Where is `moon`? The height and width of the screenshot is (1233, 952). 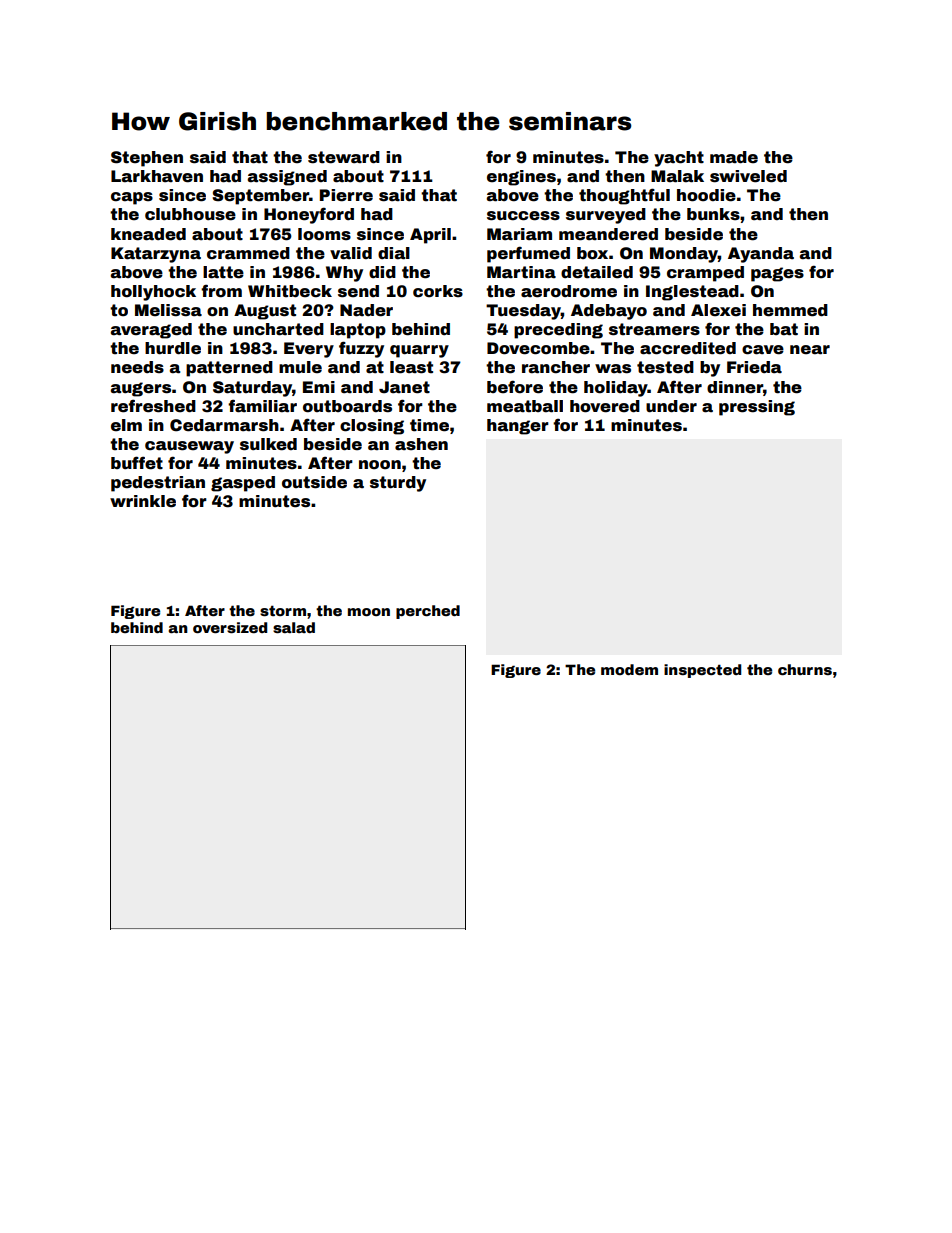
moon is located at coordinates (369, 612).
